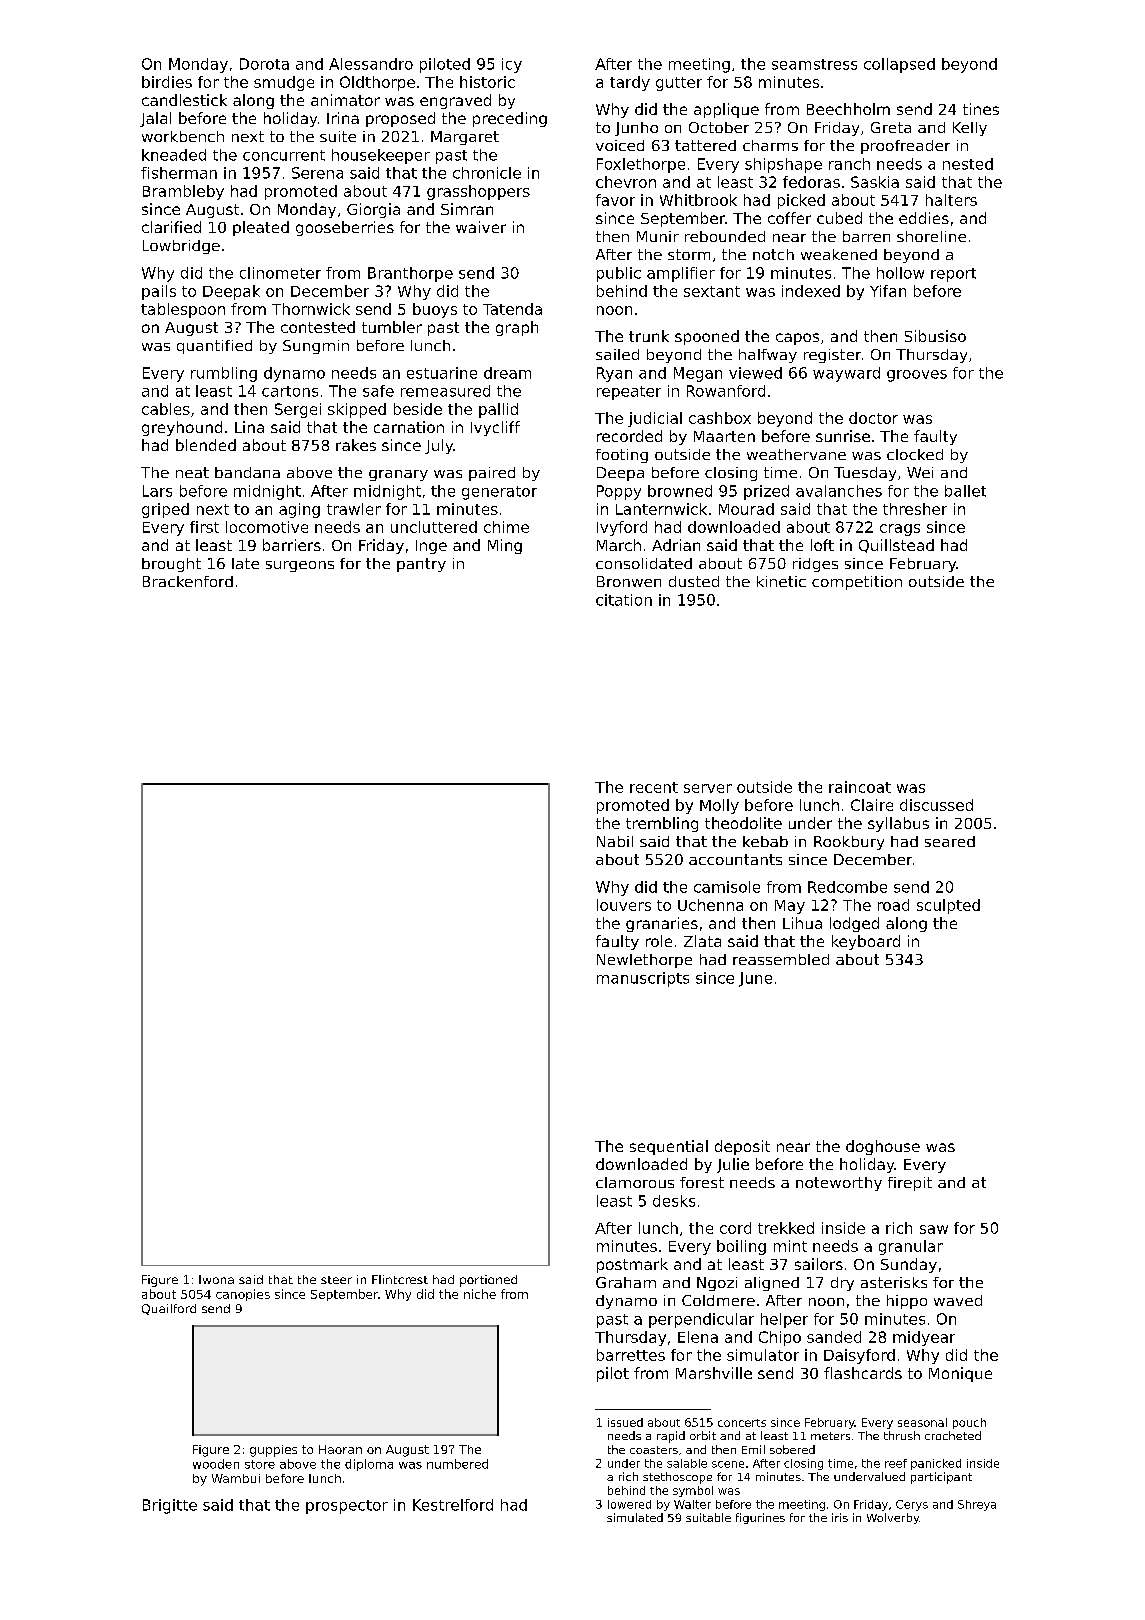 The image size is (1145, 1620). What do you see at coordinates (899, 65) in the screenshot?
I see `collapsed` at bounding box center [899, 65].
